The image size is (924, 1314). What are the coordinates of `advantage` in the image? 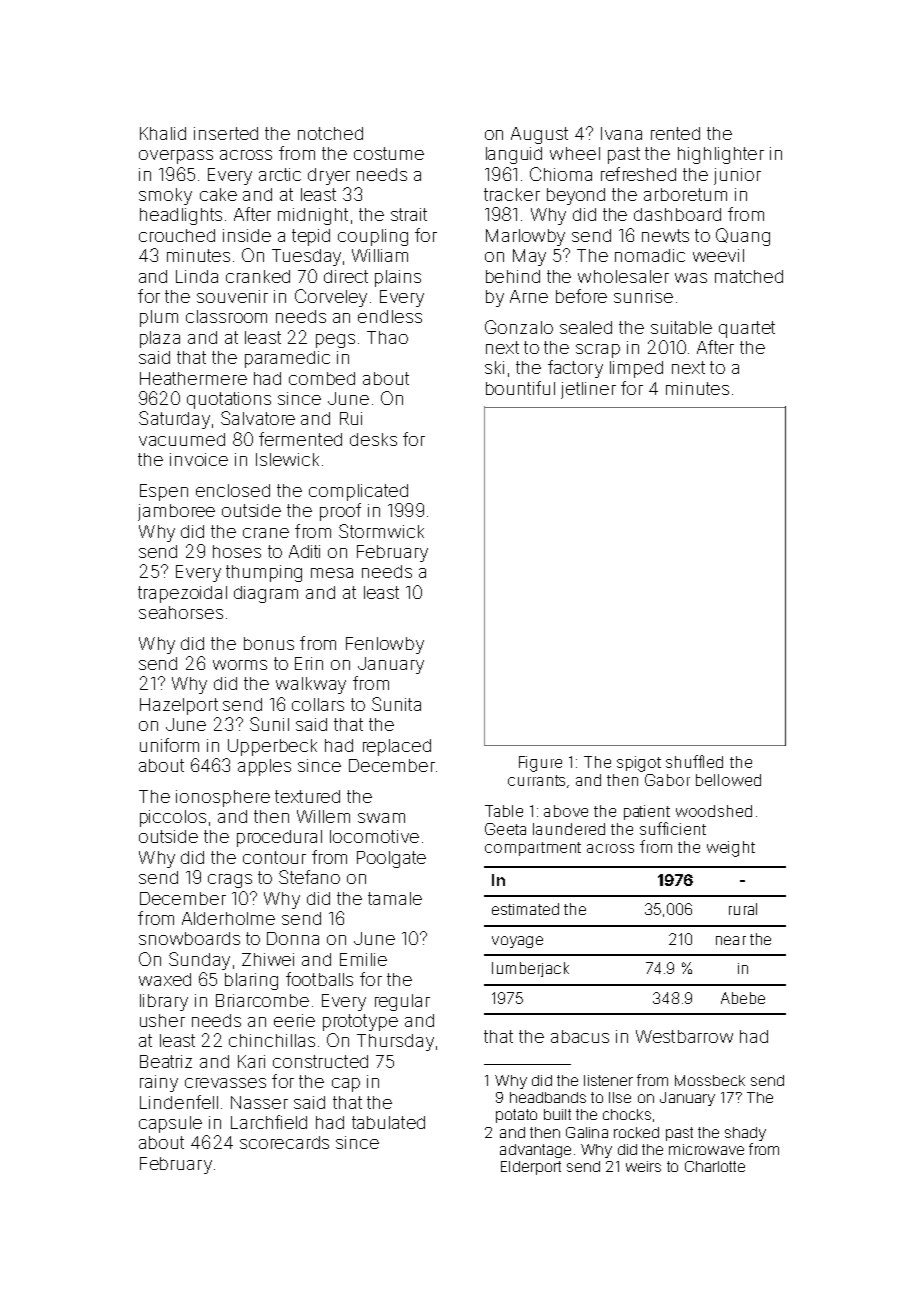 It's located at (535, 1151).
